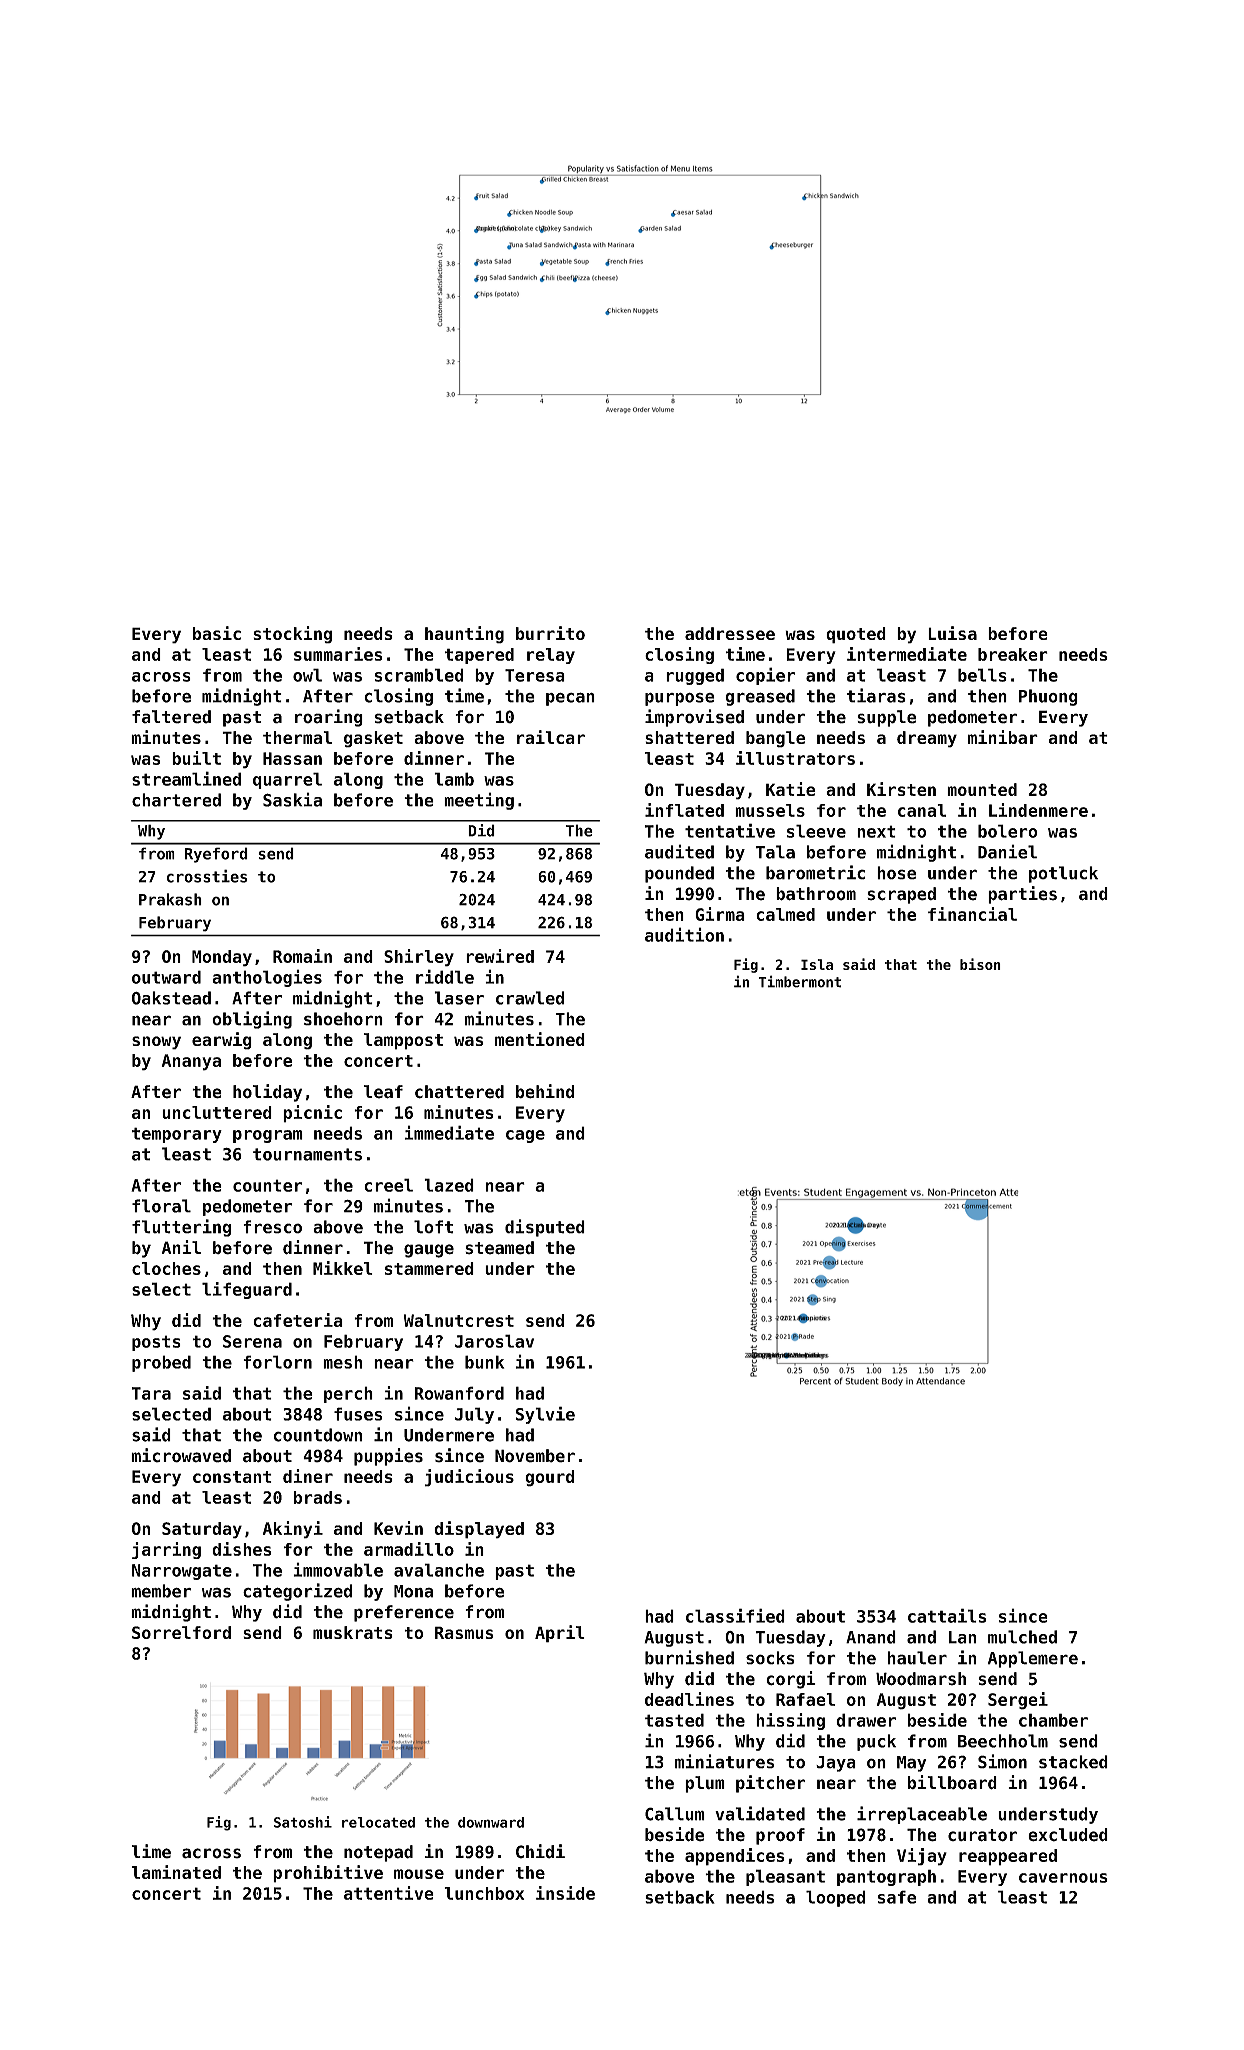  Describe the element at coordinates (151, 1851) in the screenshot. I see `lime` at that location.
